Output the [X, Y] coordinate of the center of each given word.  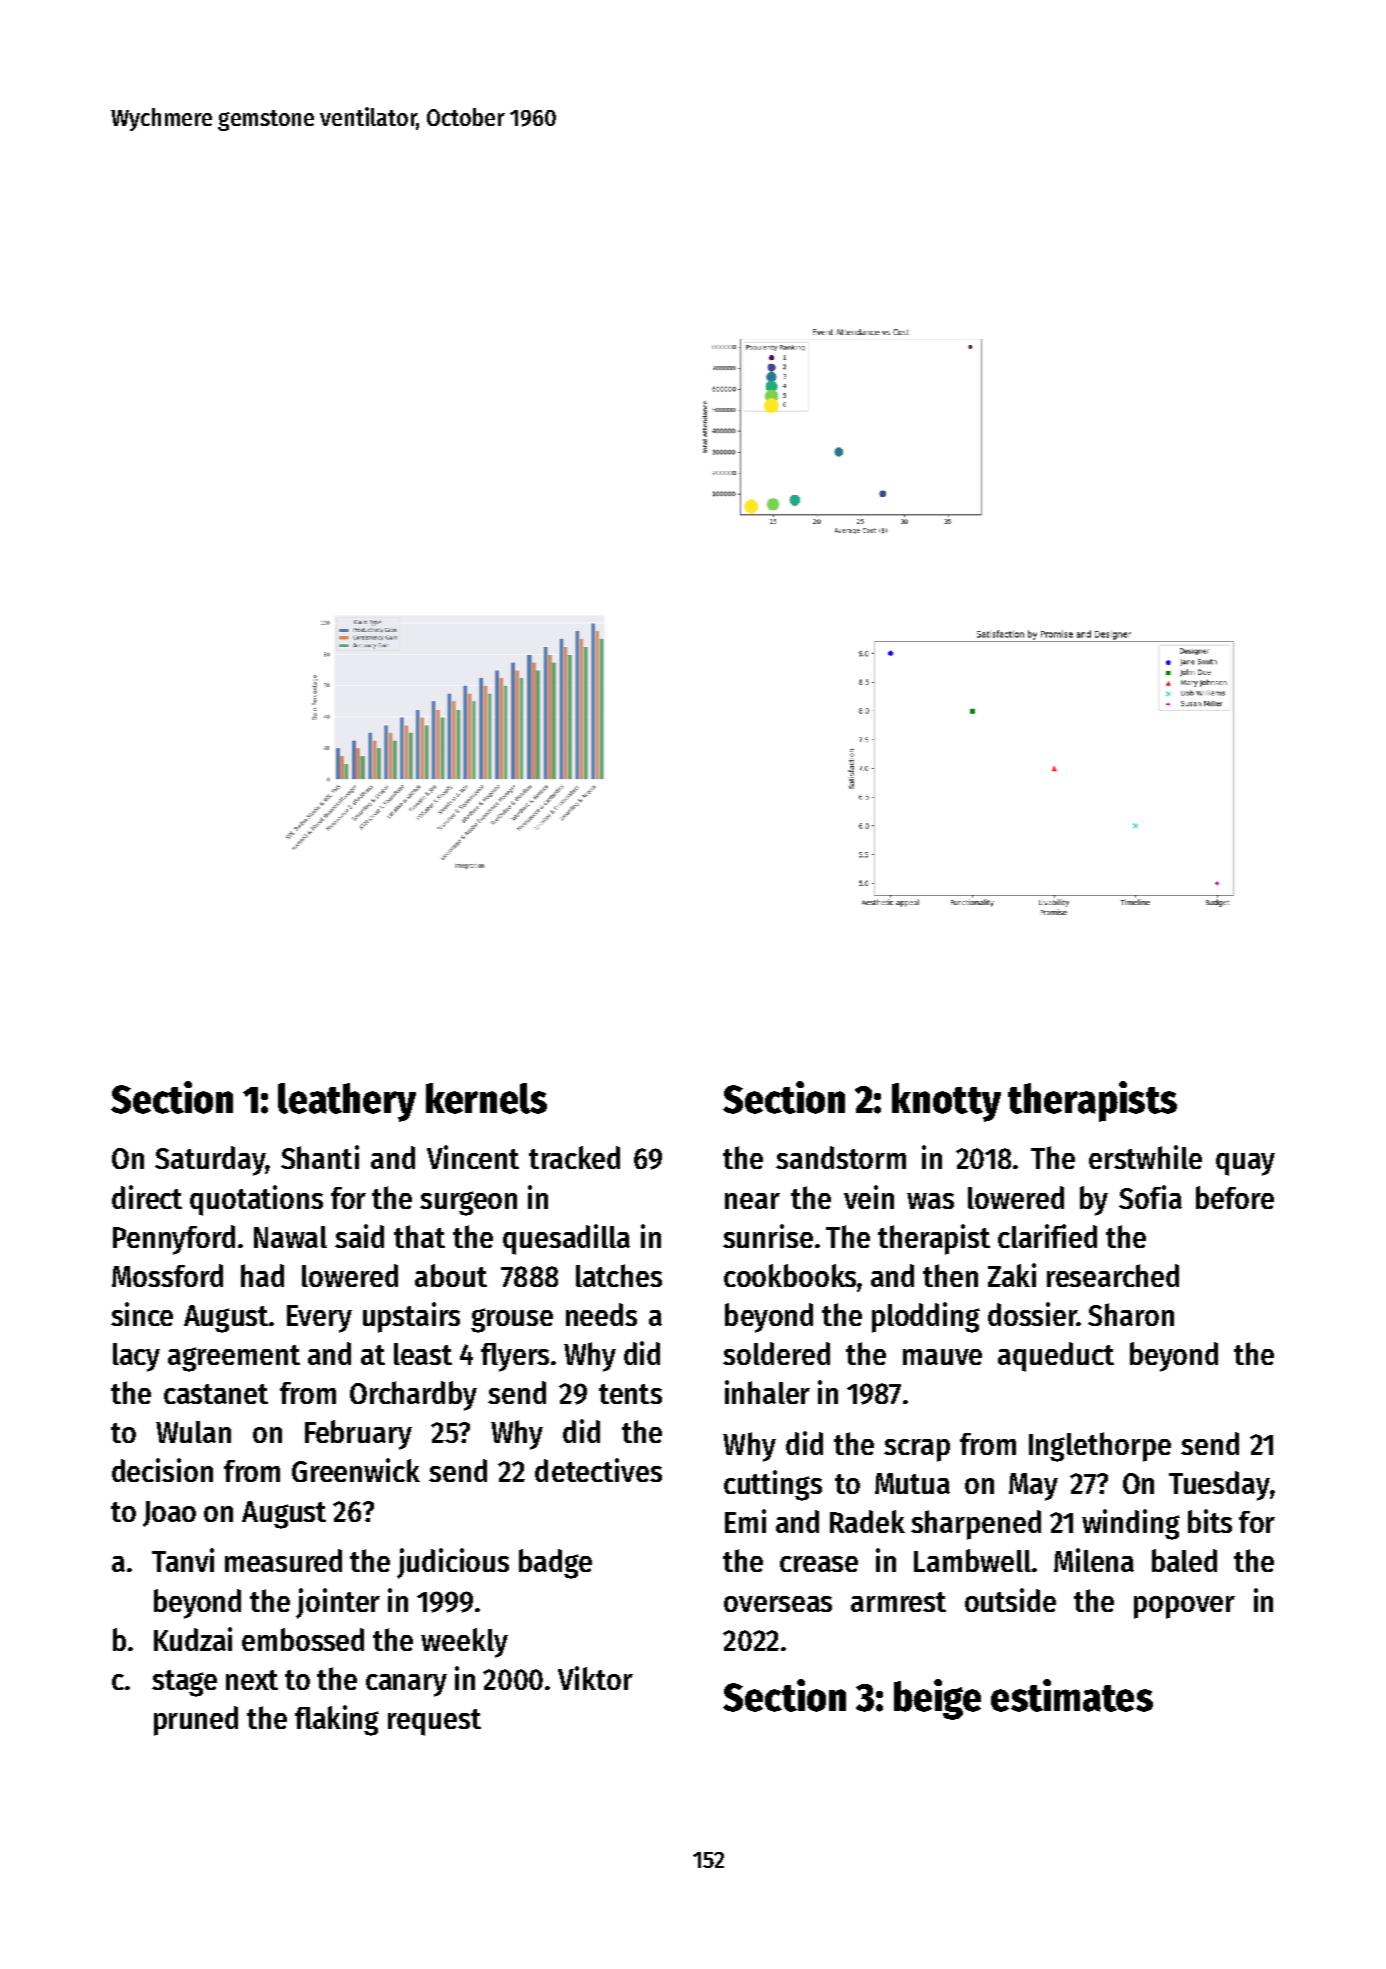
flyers [515, 1357]
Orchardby [413, 1396]
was [930, 1201]
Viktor [595, 1678]
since [142, 1314]
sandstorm [841, 1157]
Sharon [1131, 1314]
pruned [196, 1721]
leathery [347, 1102]
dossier [1032, 1314]
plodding [926, 1317]
